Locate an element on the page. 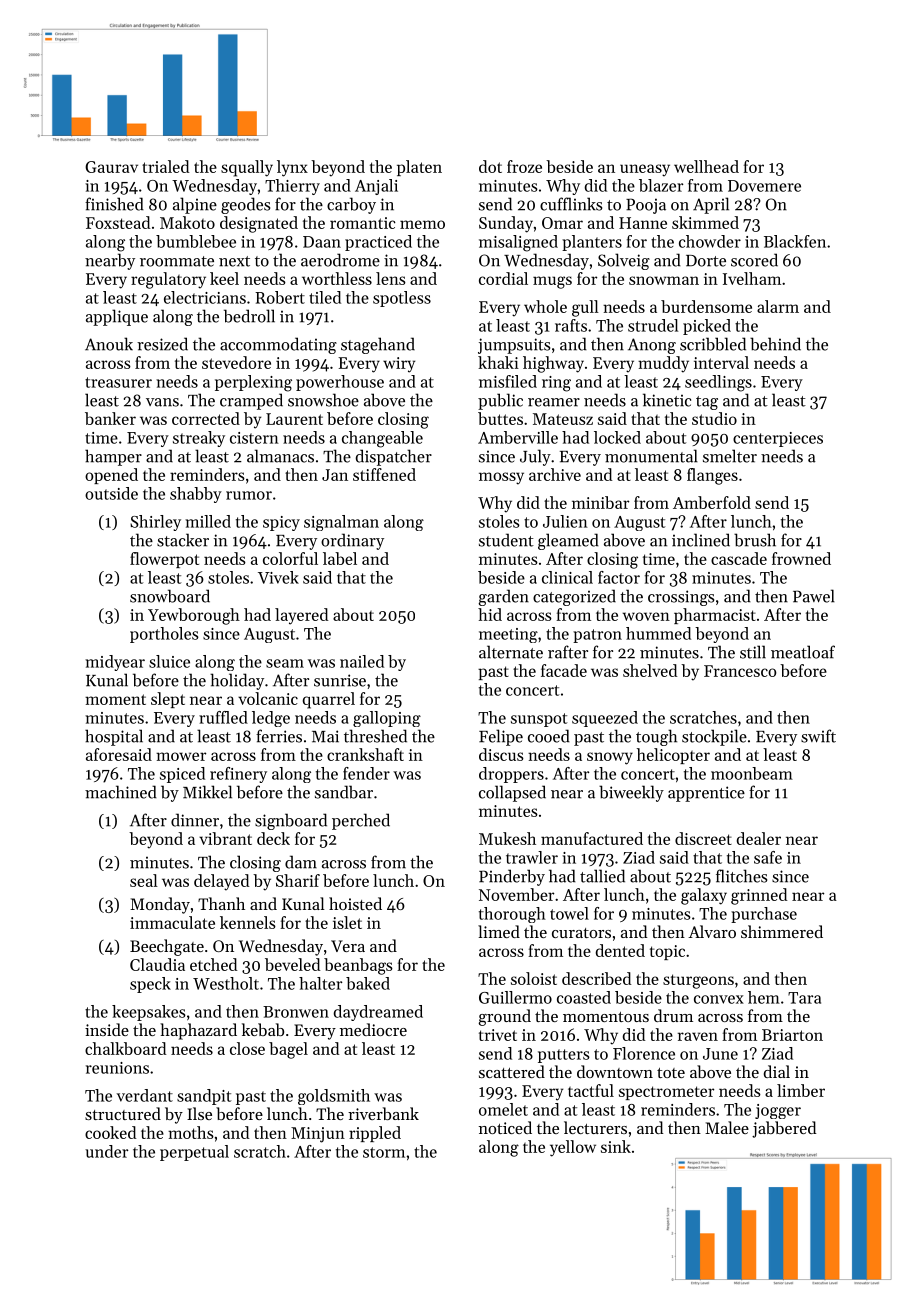  wiry is located at coordinates (399, 365).
